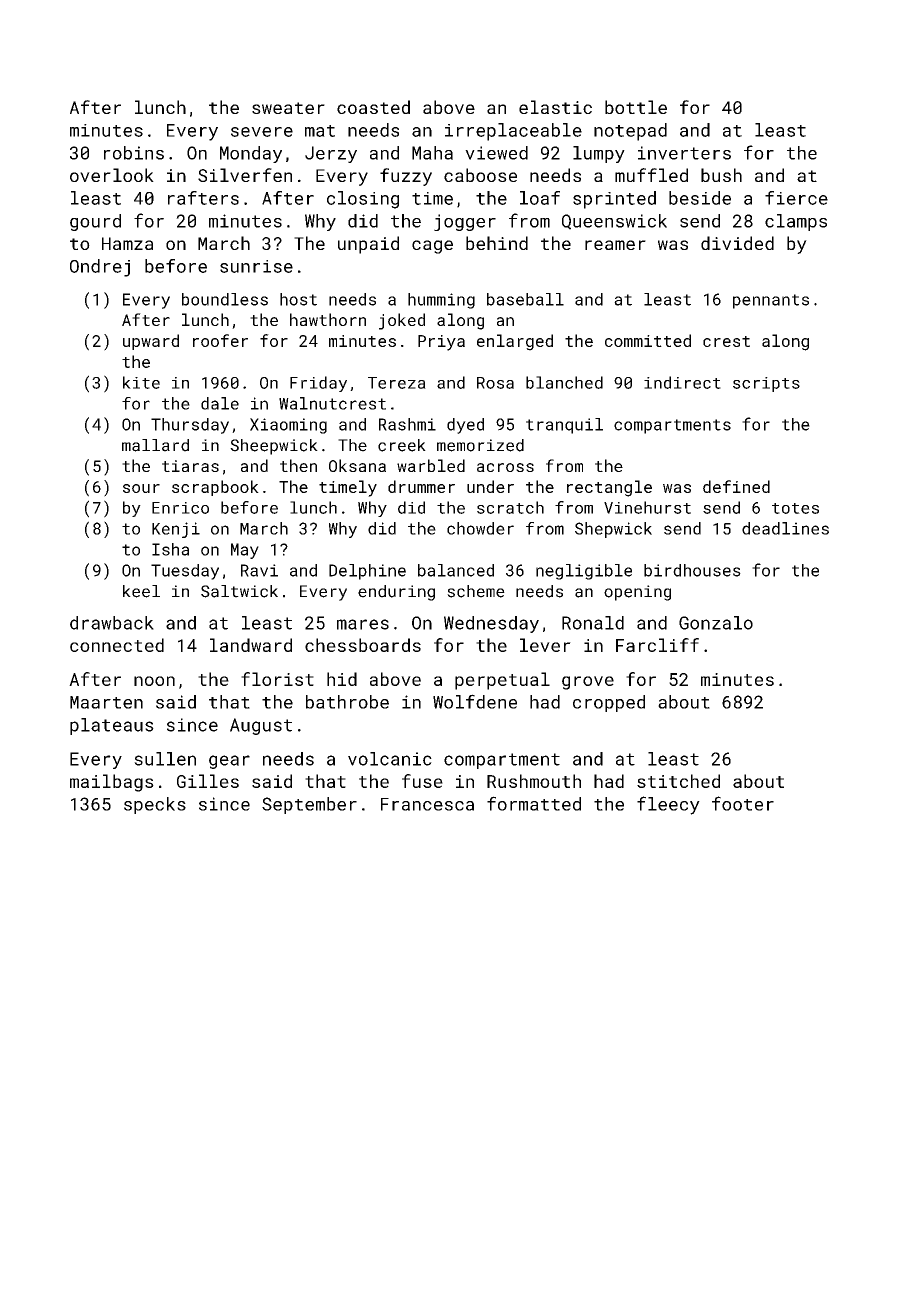  Describe the element at coordinates (636, 107) in the image. I see `bottle` at that location.
